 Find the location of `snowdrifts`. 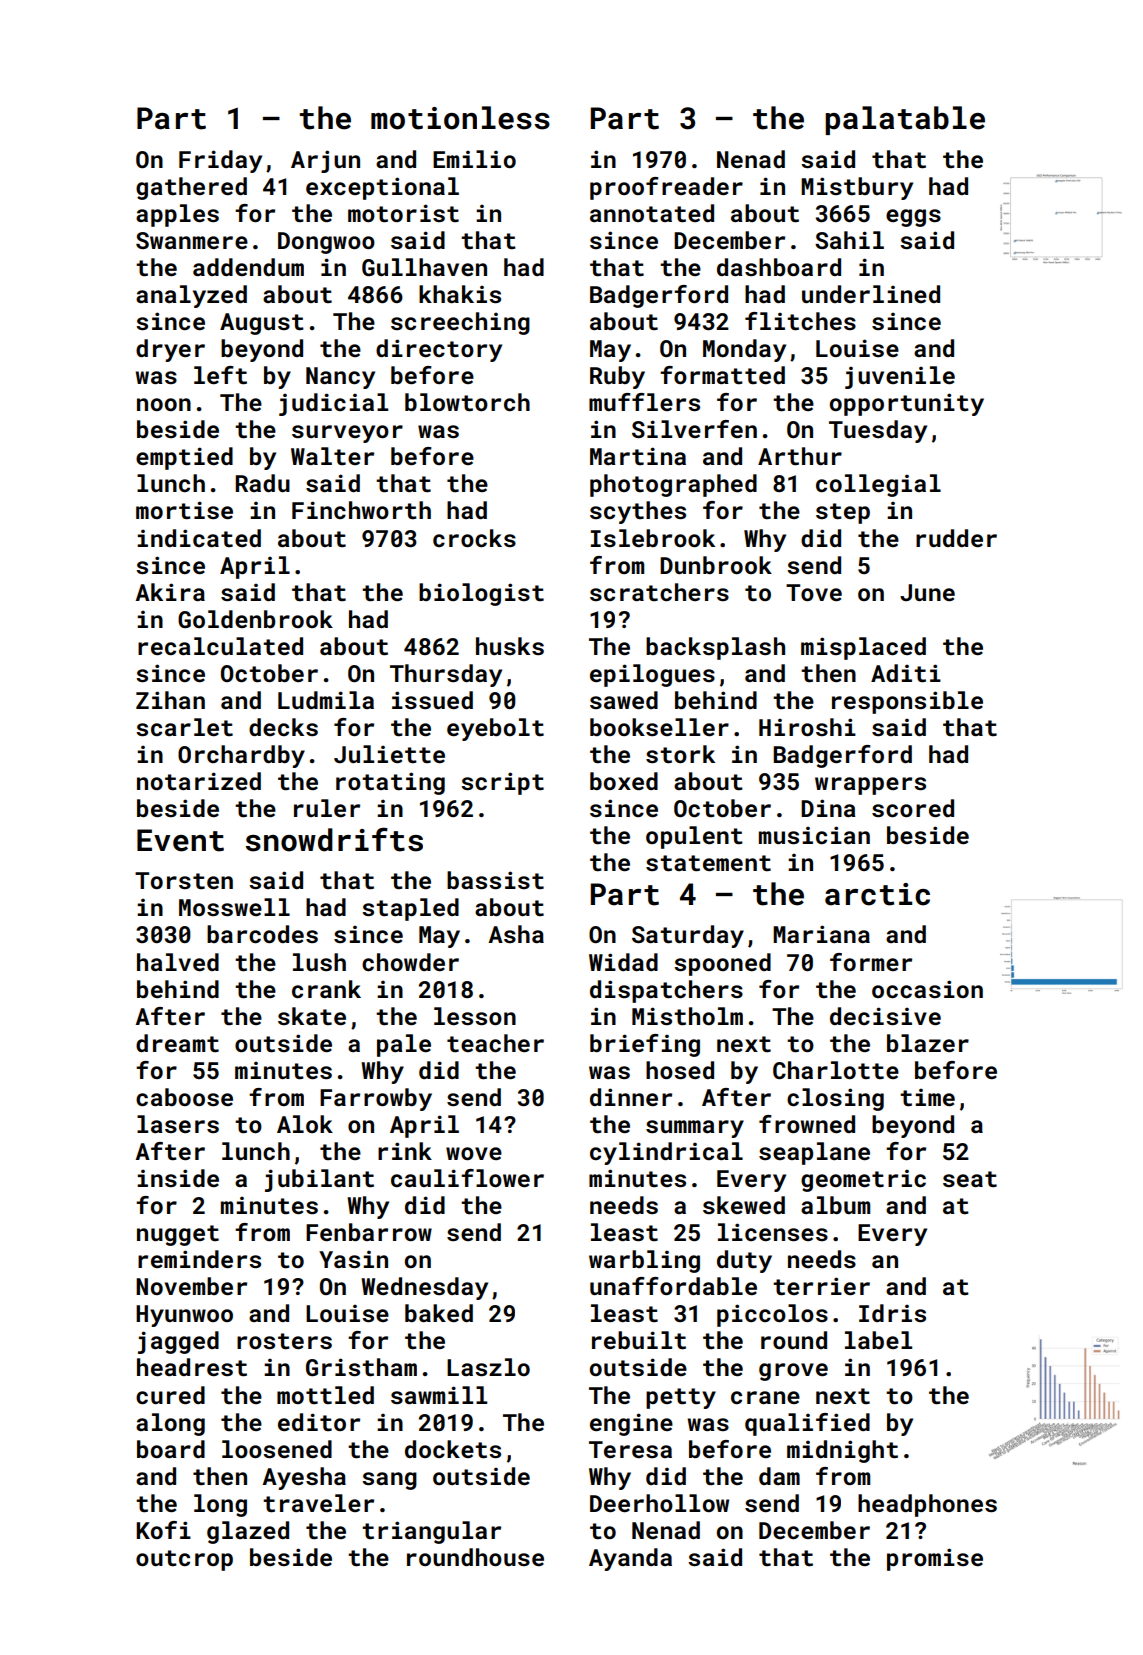

snowdrifts is located at coordinates (334, 839).
